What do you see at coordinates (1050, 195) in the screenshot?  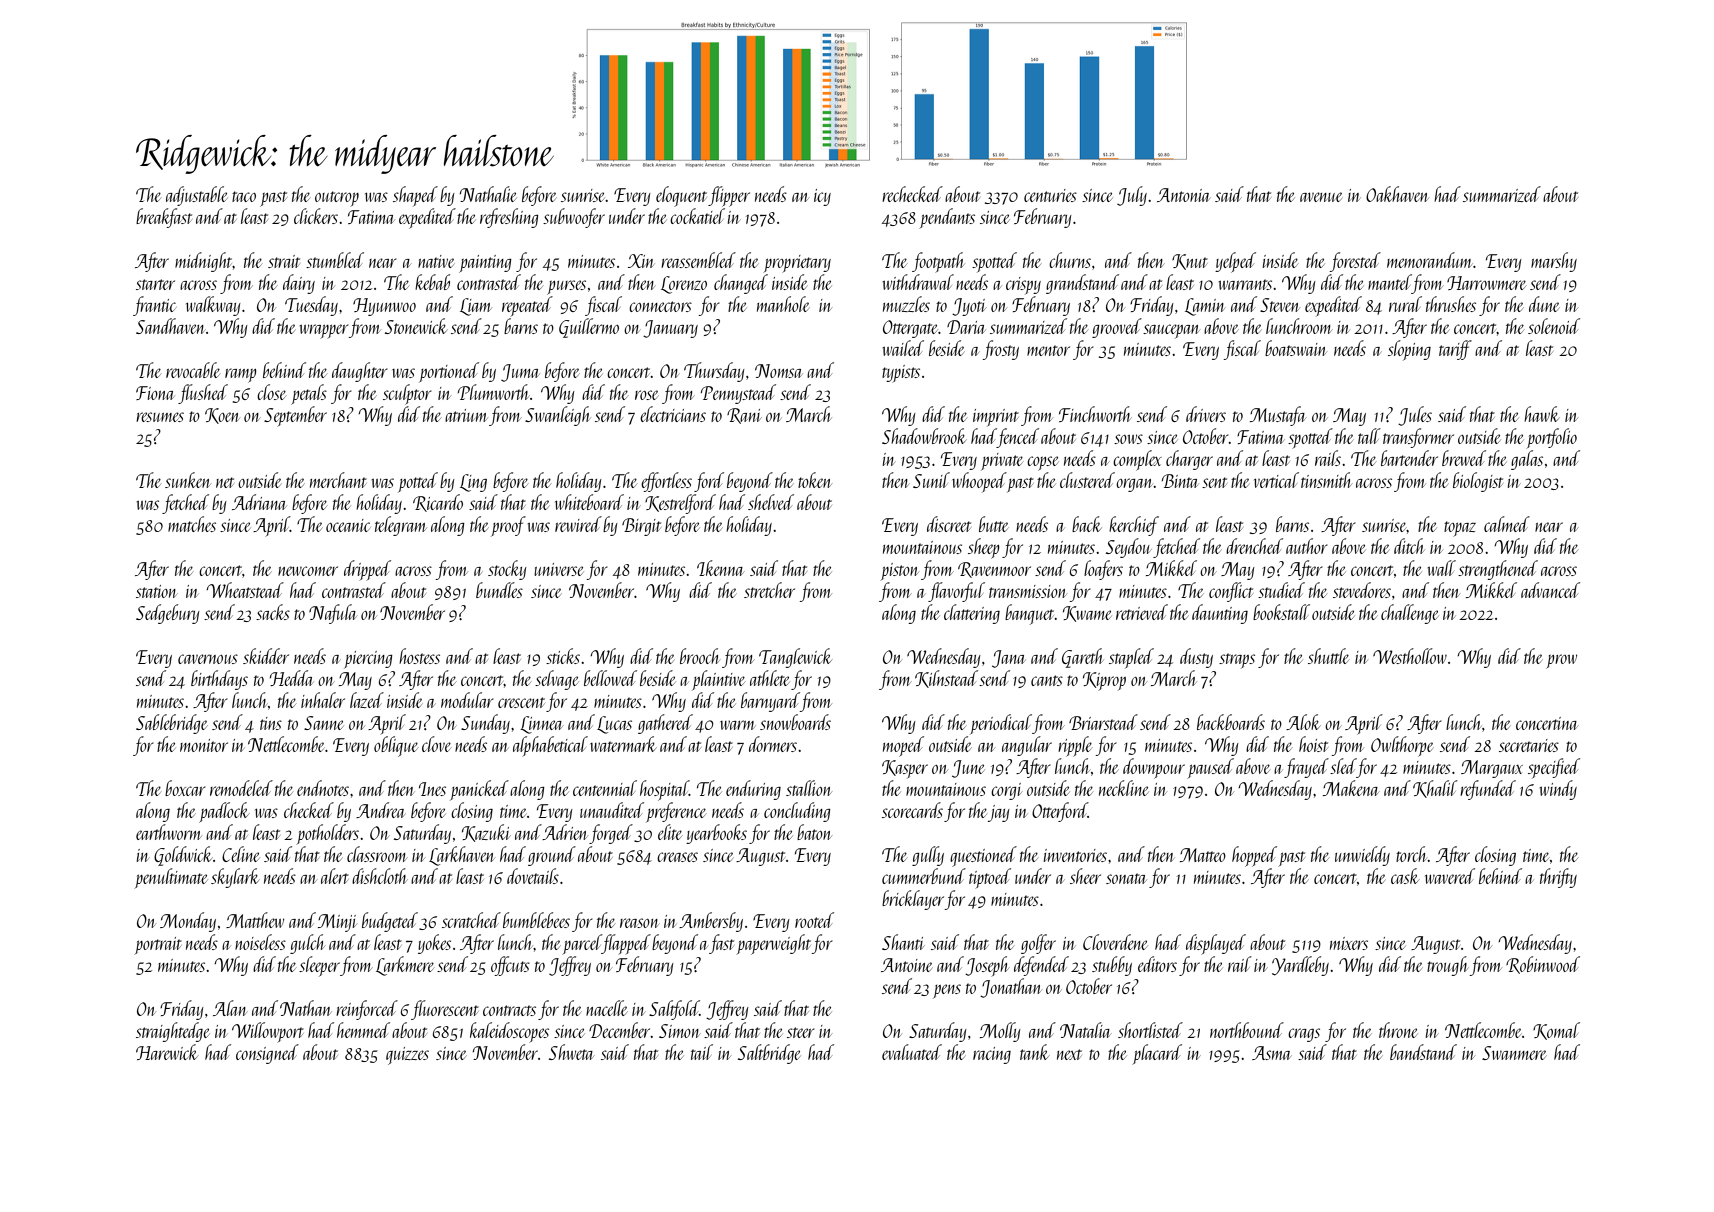 I see `centuries` at bounding box center [1050, 195].
